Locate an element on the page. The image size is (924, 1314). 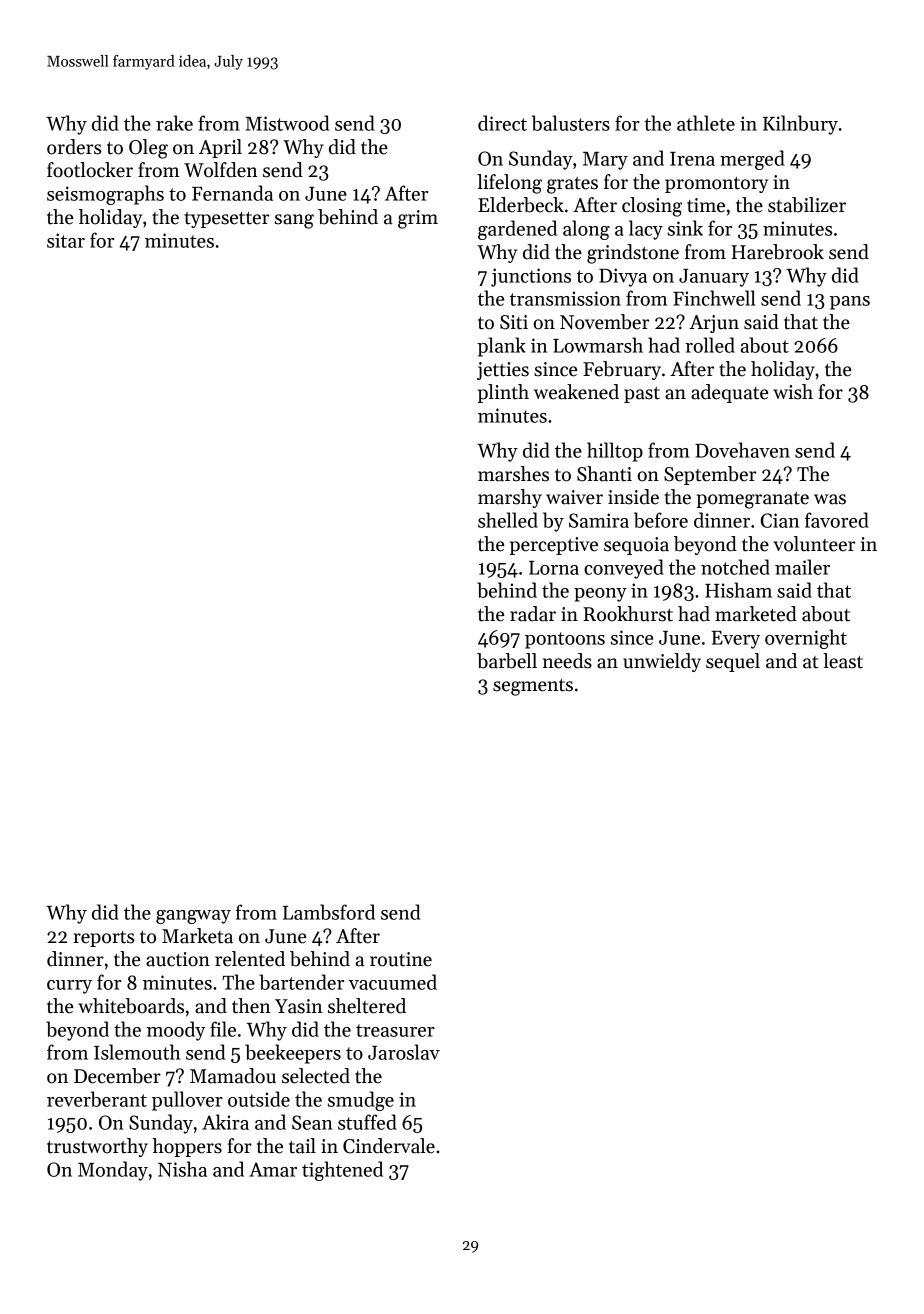
direct is located at coordinates (502, 123).
